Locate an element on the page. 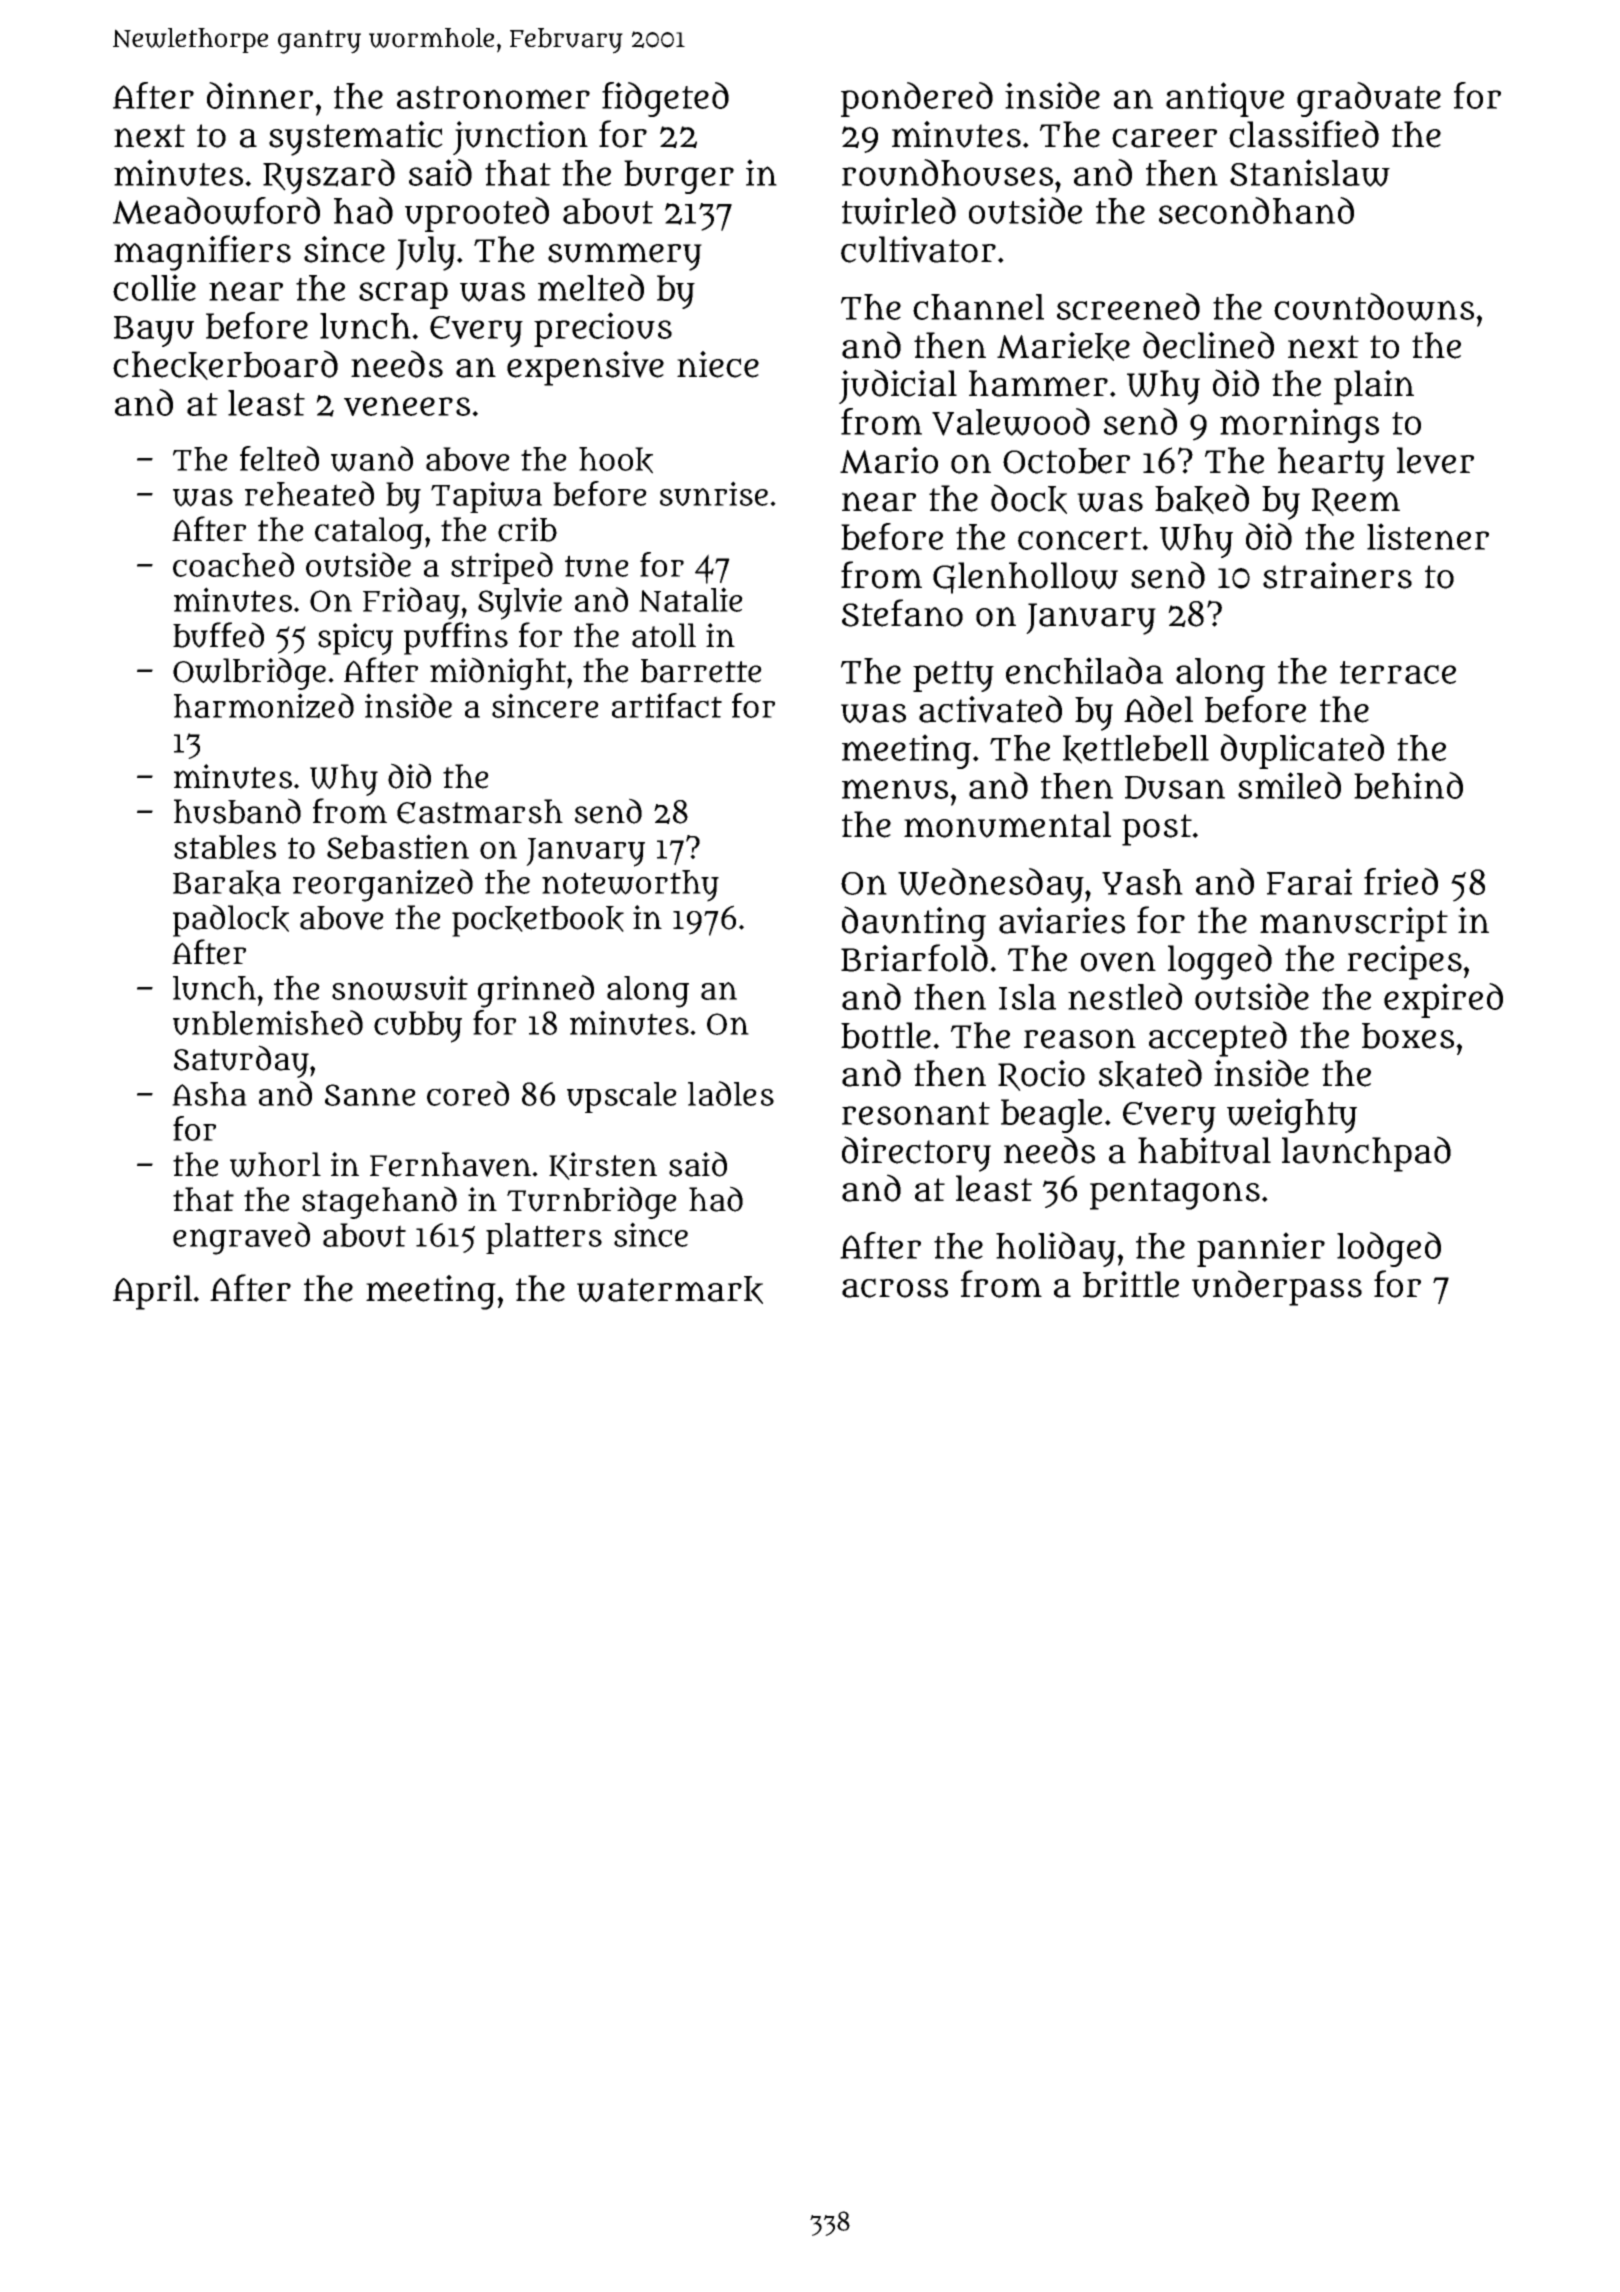 Image resolution: width=1620 pixels, height=2292 pixels. hearty is located at coordinates (1331, 464).
